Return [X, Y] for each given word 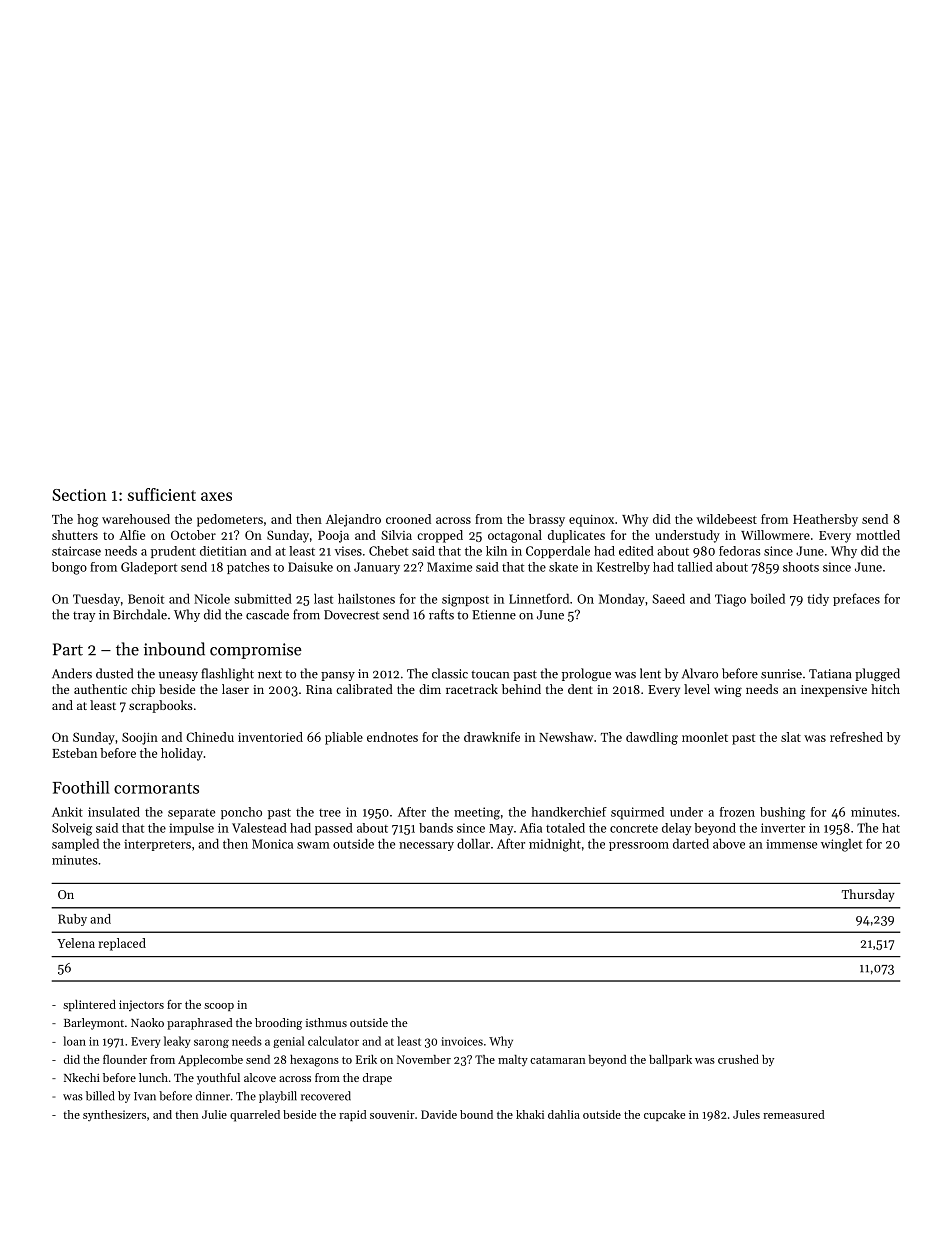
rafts [441, 614]
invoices [462, 1041]
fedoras [740, 551]
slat [791, 737]
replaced [122, 944]
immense [791, 844]
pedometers [230, 520]
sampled [75, 845]
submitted [263, 599]
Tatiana [830, 674]
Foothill [81, 787]
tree [330, 813]
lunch [153, 1077]
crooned [408, 519]
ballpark [670, 1060]
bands [436, 828]
